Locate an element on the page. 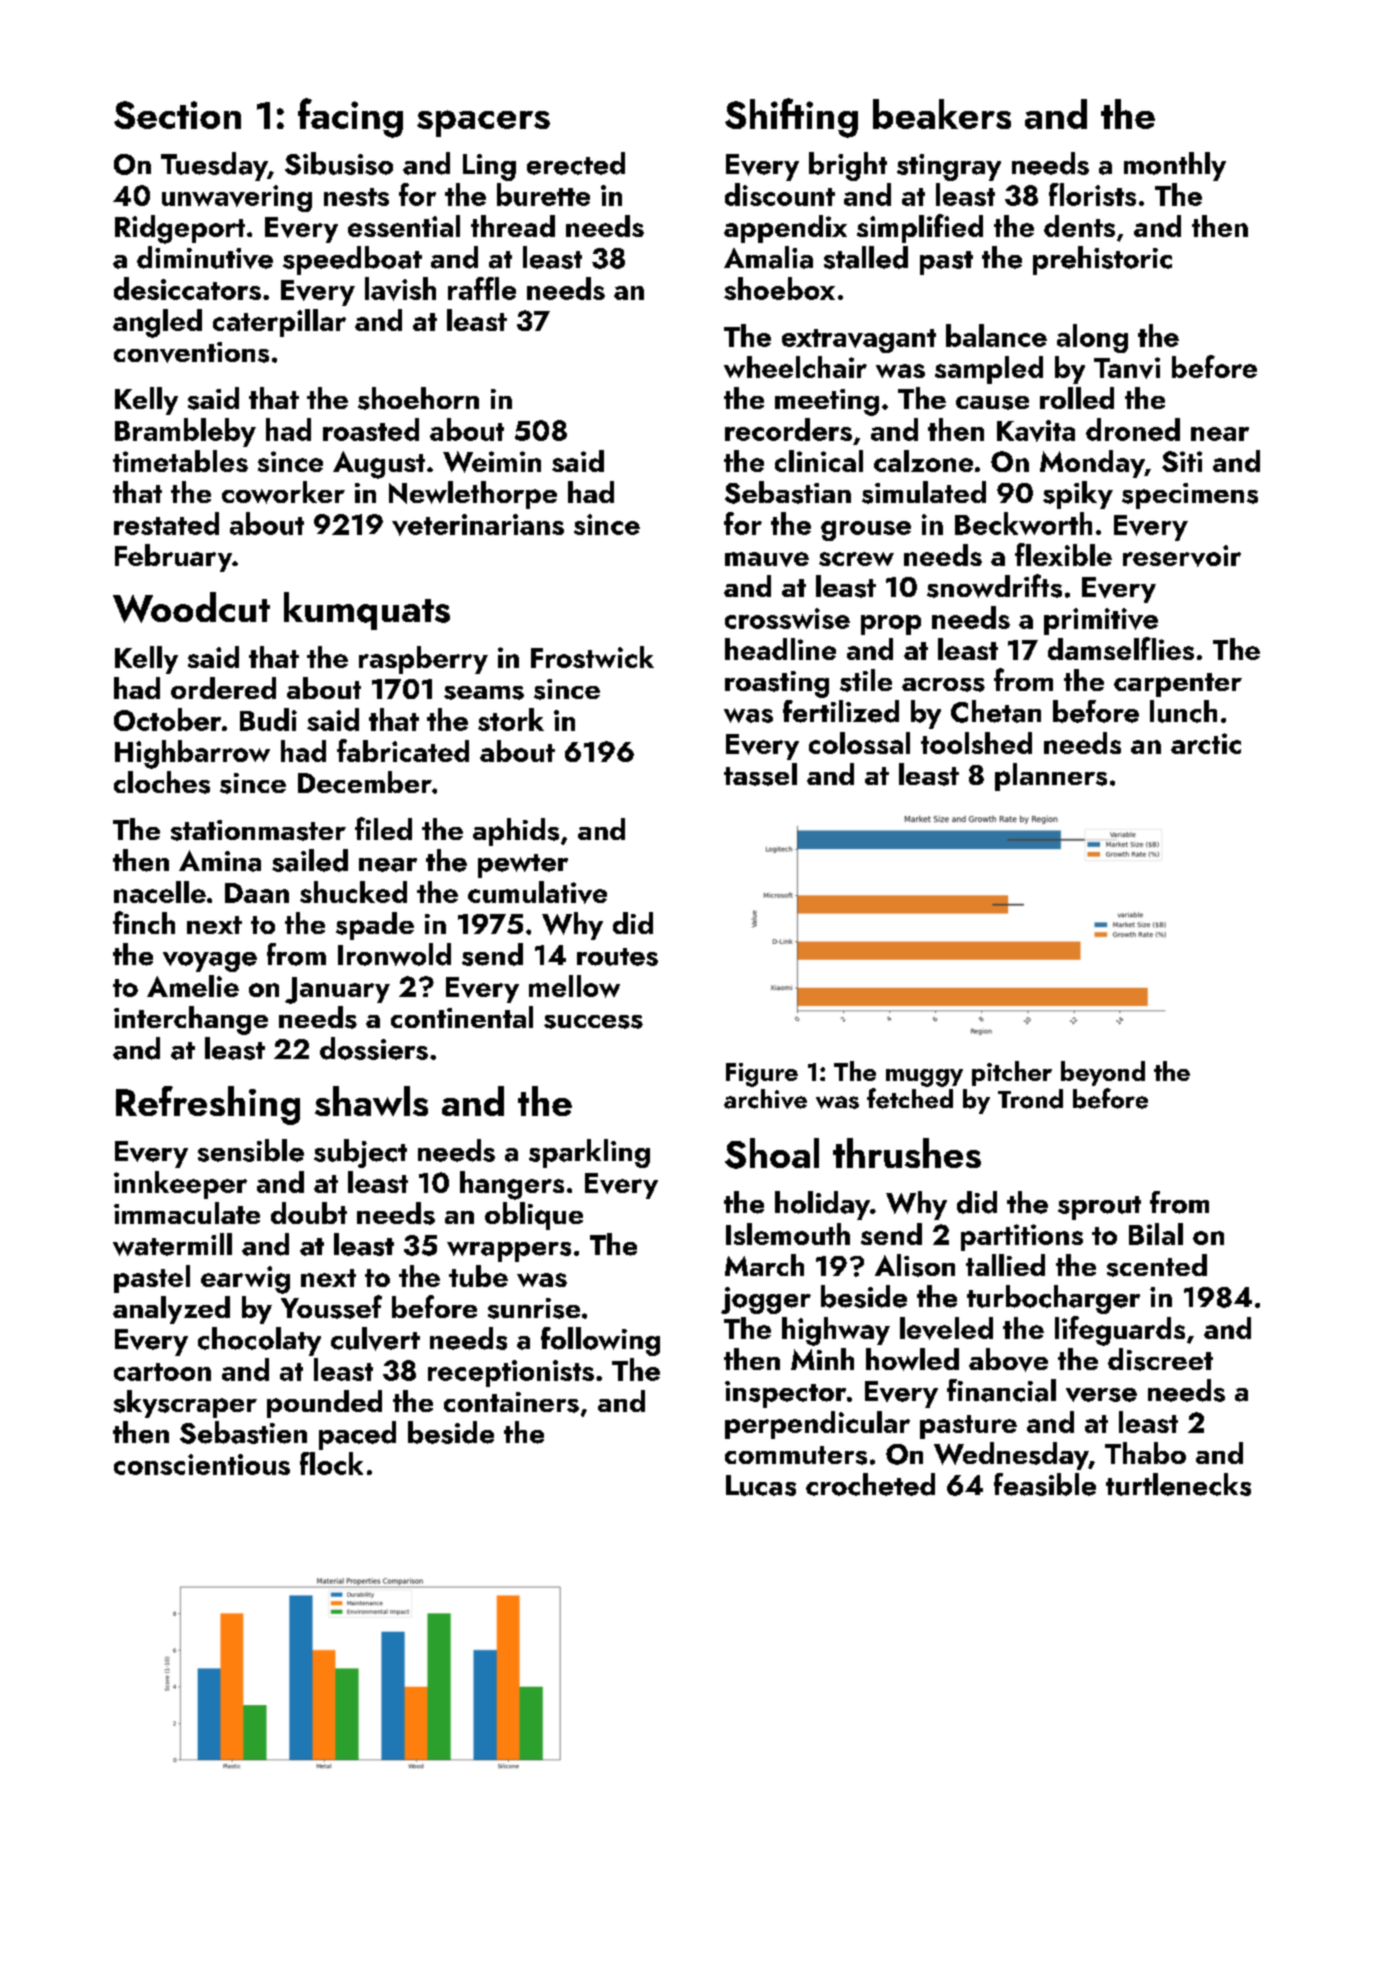 Image resolution: width=1386 pixels, height=1969 pixels. Frostwick is located at coordinates (592, 657).
